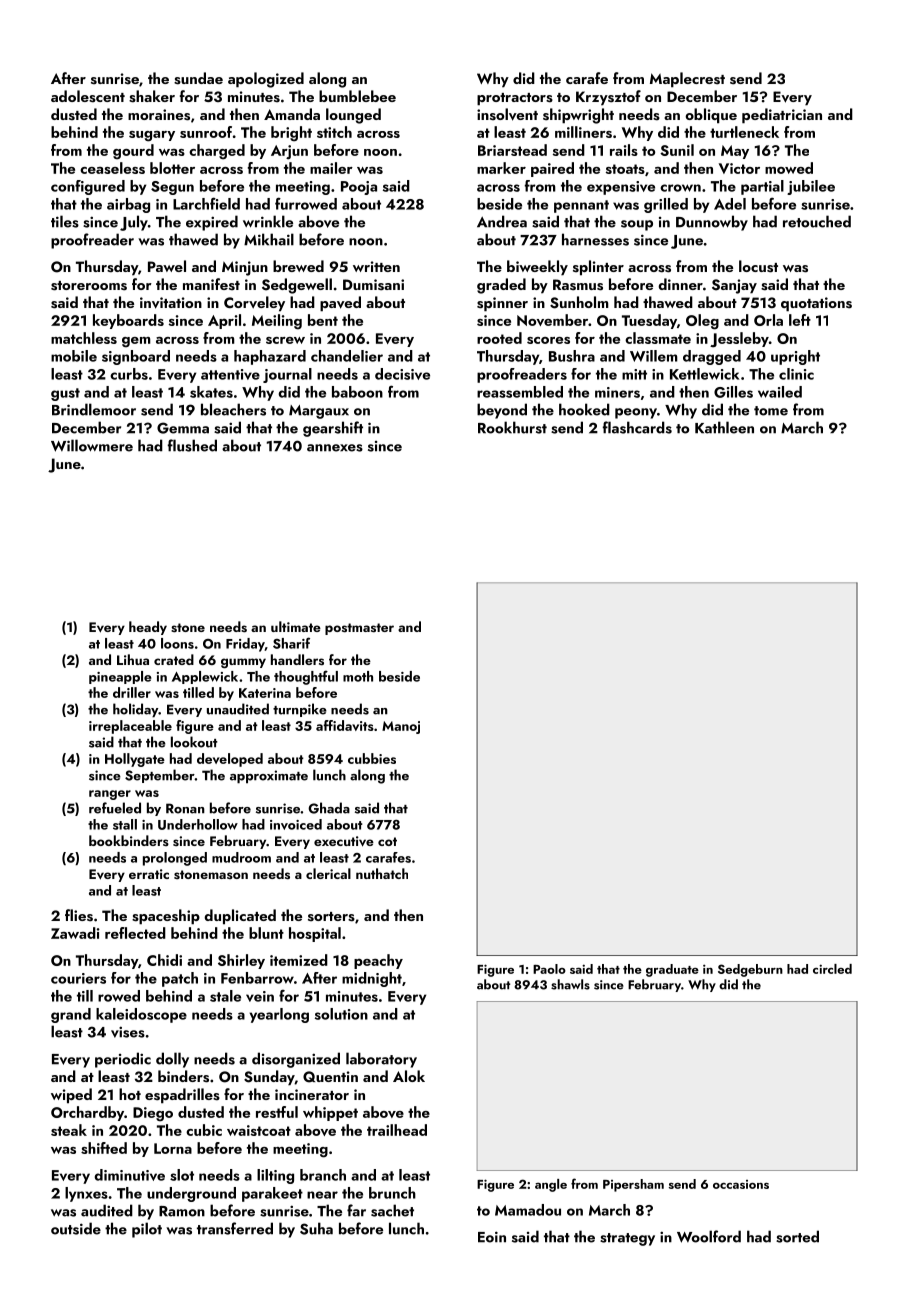 The image size is (908, 1316). I want to click on oblique, so click(711, 116).
